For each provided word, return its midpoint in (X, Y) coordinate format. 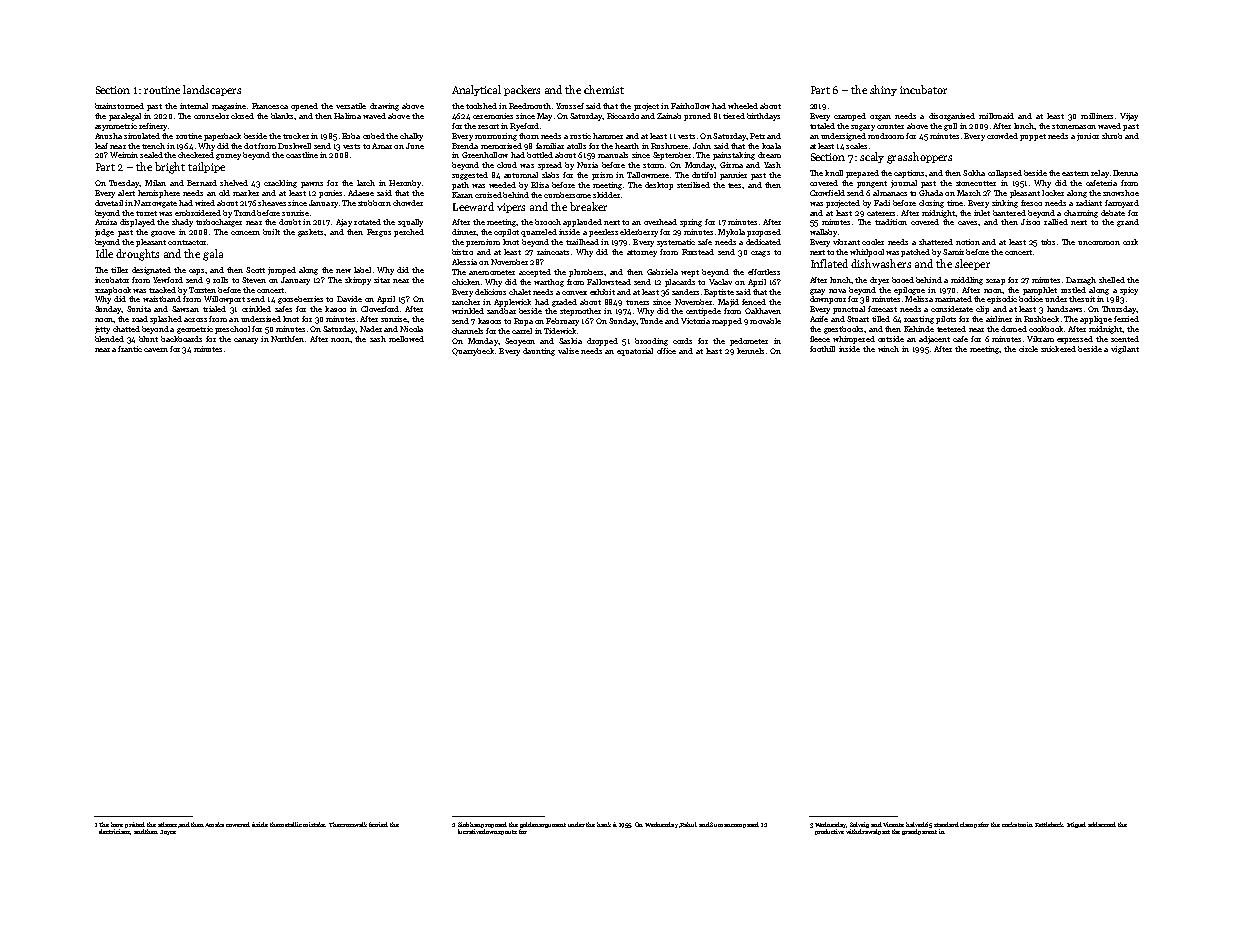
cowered (238, 824)
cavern (156, 350)
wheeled (743, 106)
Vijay (1129, 117)
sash (378, 339)
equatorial (635, 352)
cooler (873, 242)
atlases (167, 824)
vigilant (1125, 350)
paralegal (125, 117)
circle (1028, 349)
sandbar (501, 311)
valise (568, 351)
